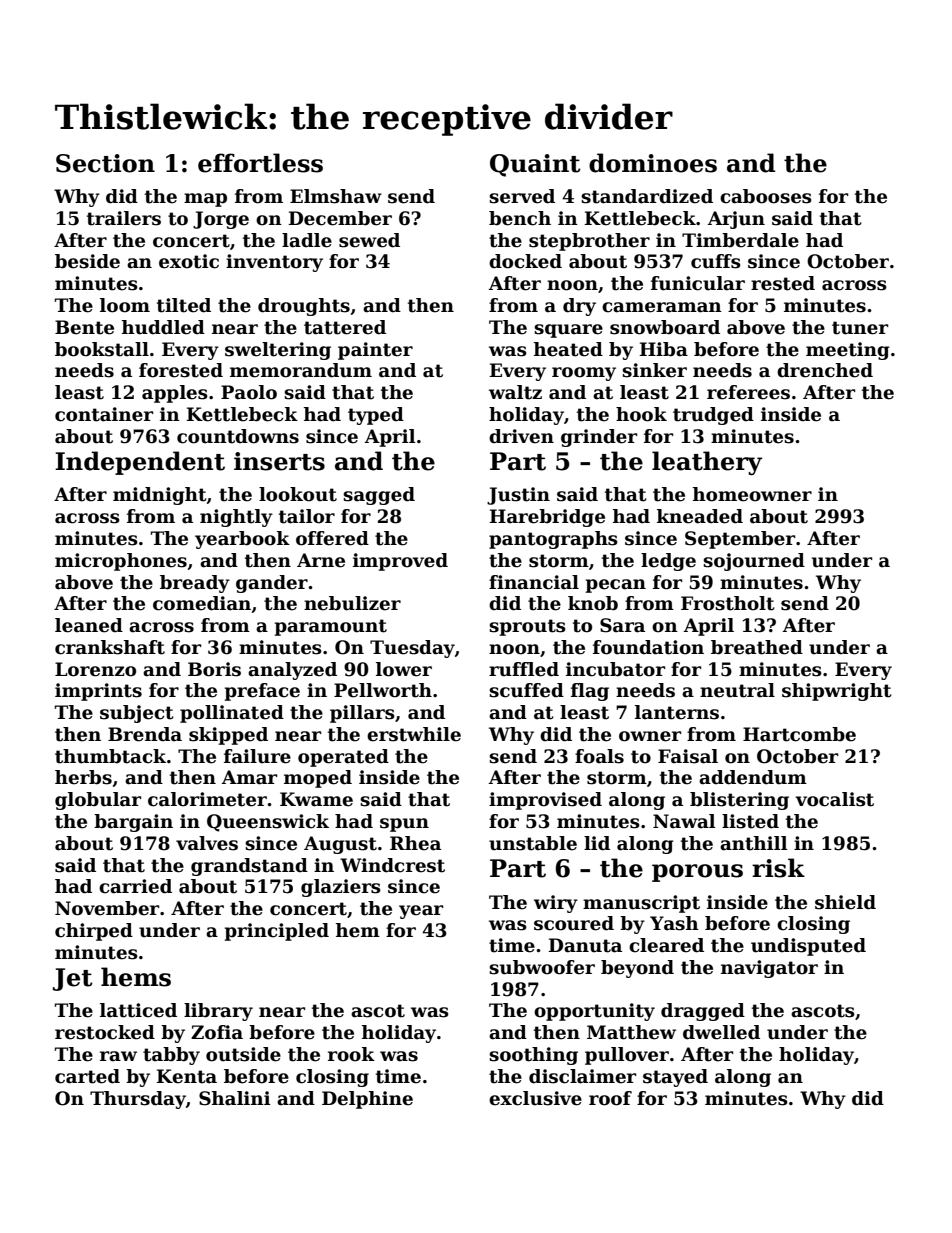 The width and height of the screenshot is (952, 1233). I want to click on rook, so click(351, 1054).
